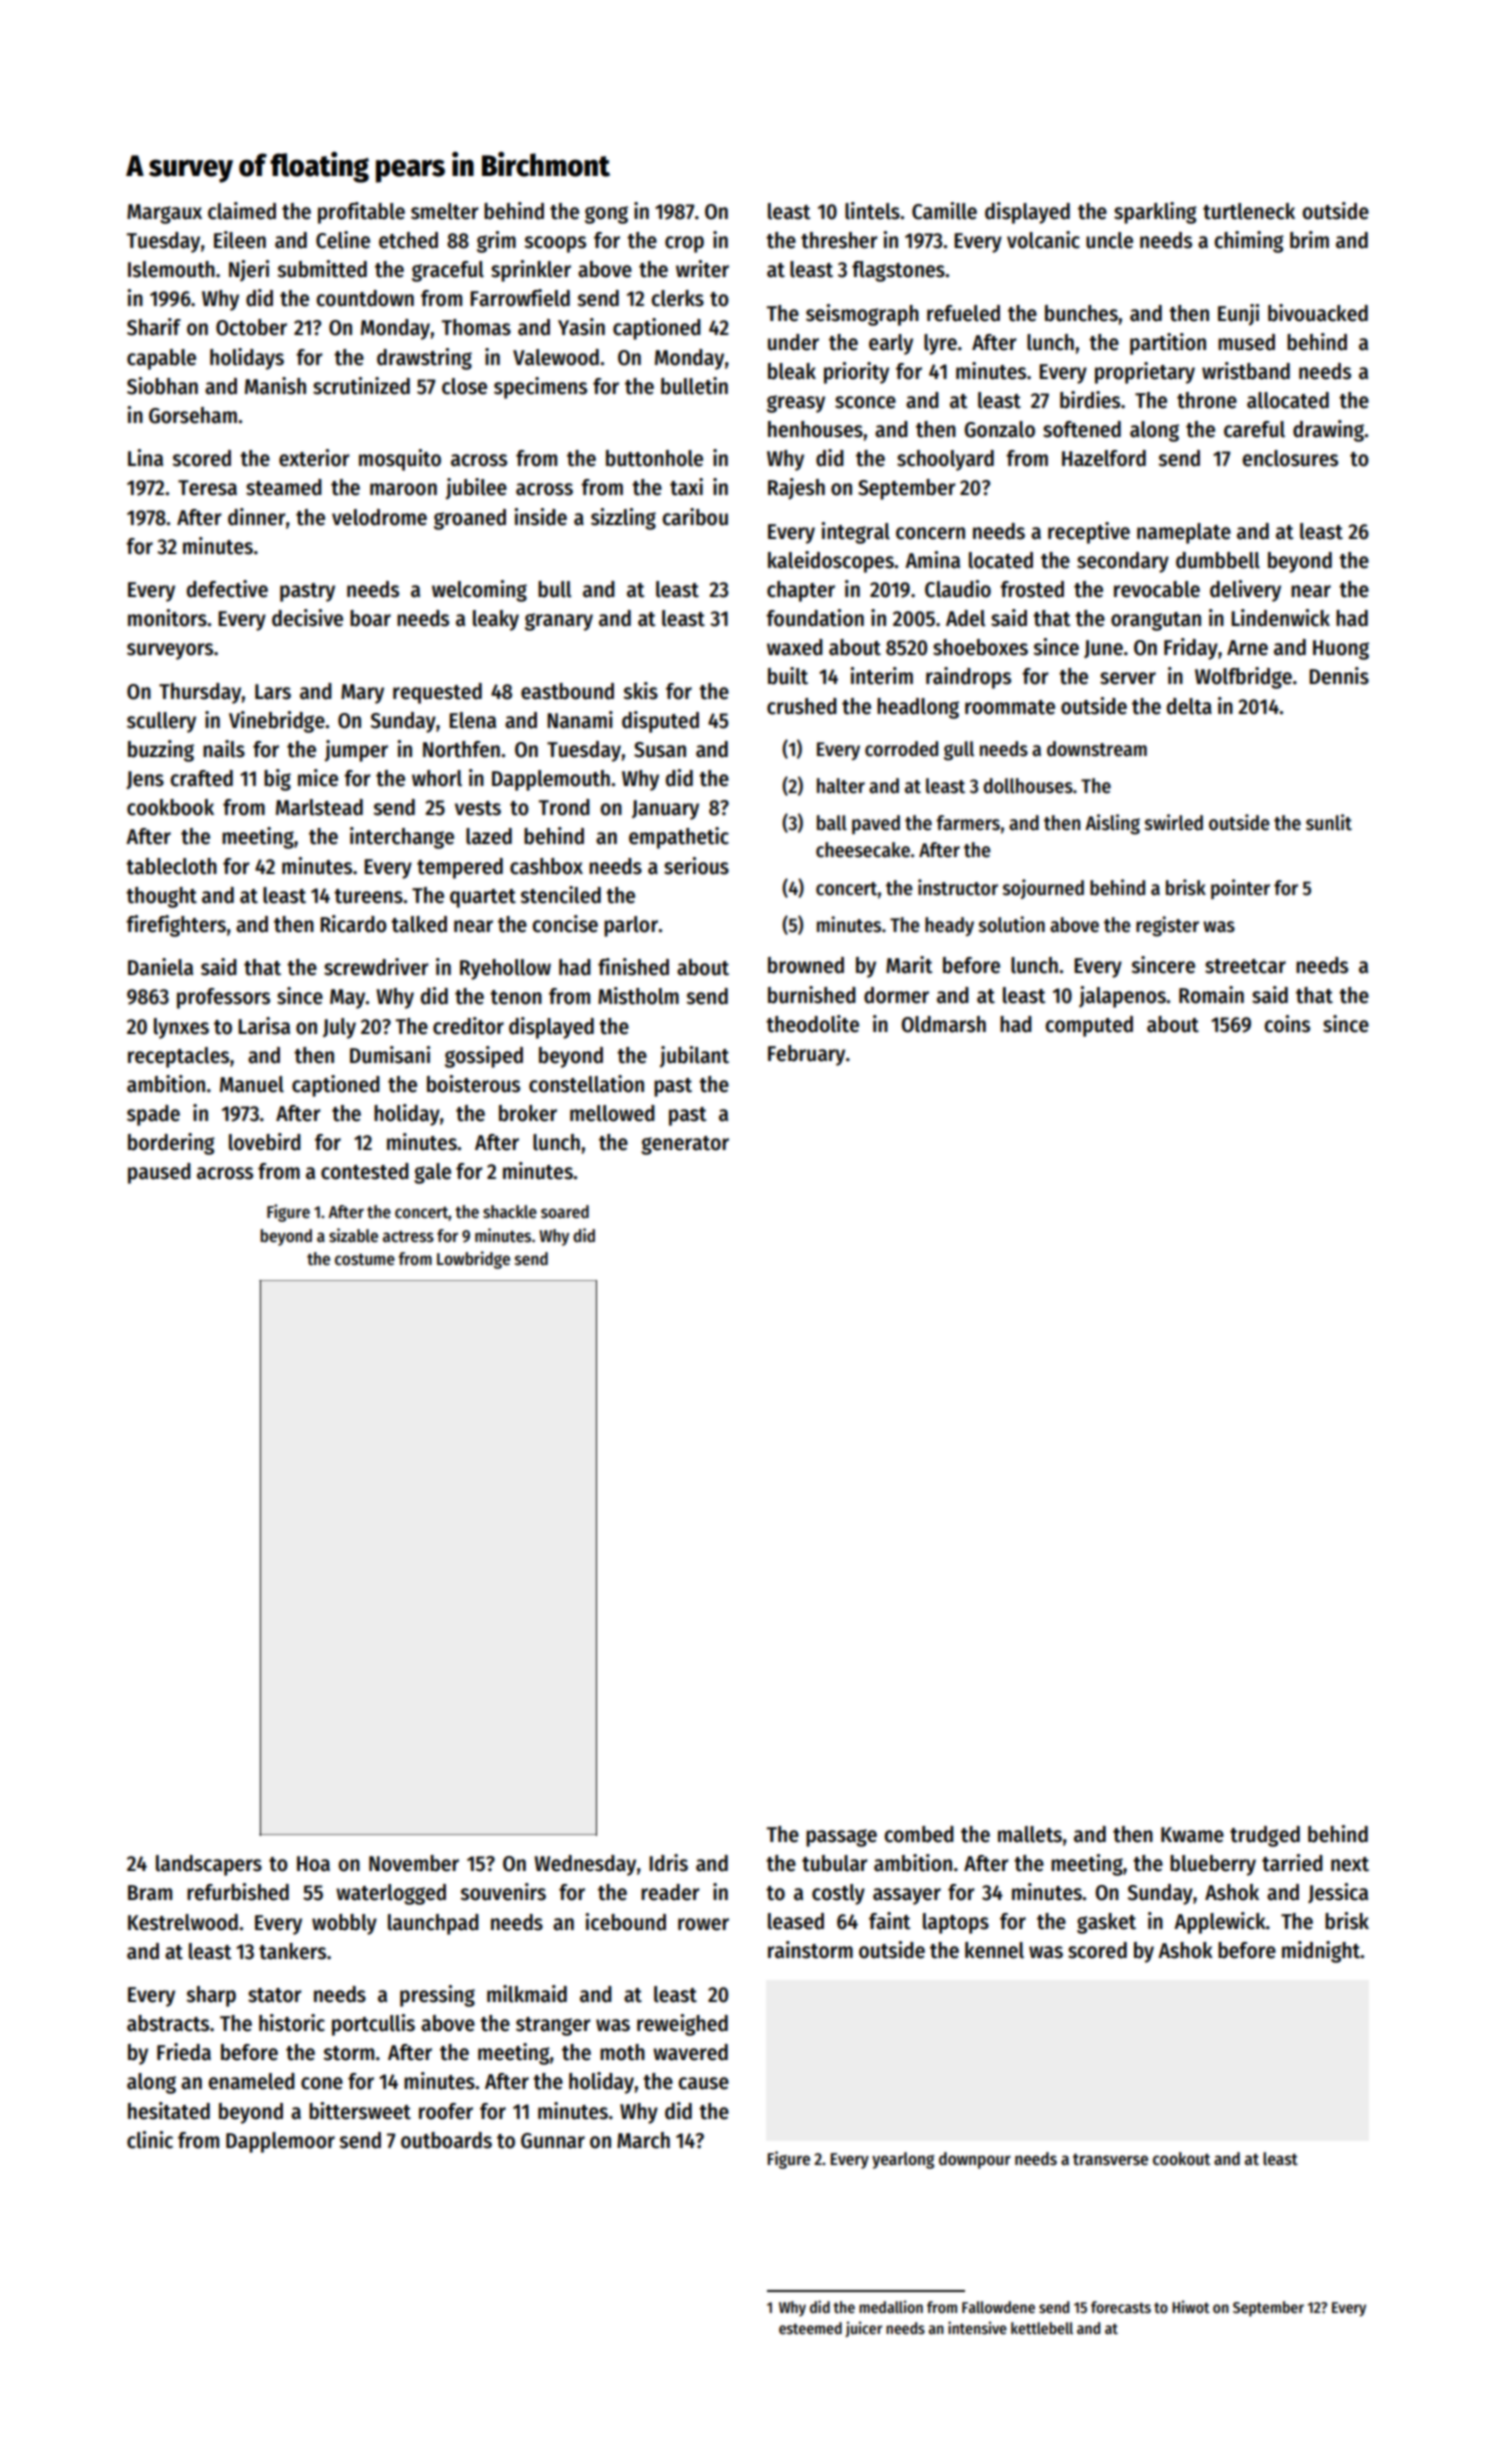 This screenshot has width=1496, height=2464. Describe the element at coordinates (702, 269) in the screenshot. I see `writer` at that location.
